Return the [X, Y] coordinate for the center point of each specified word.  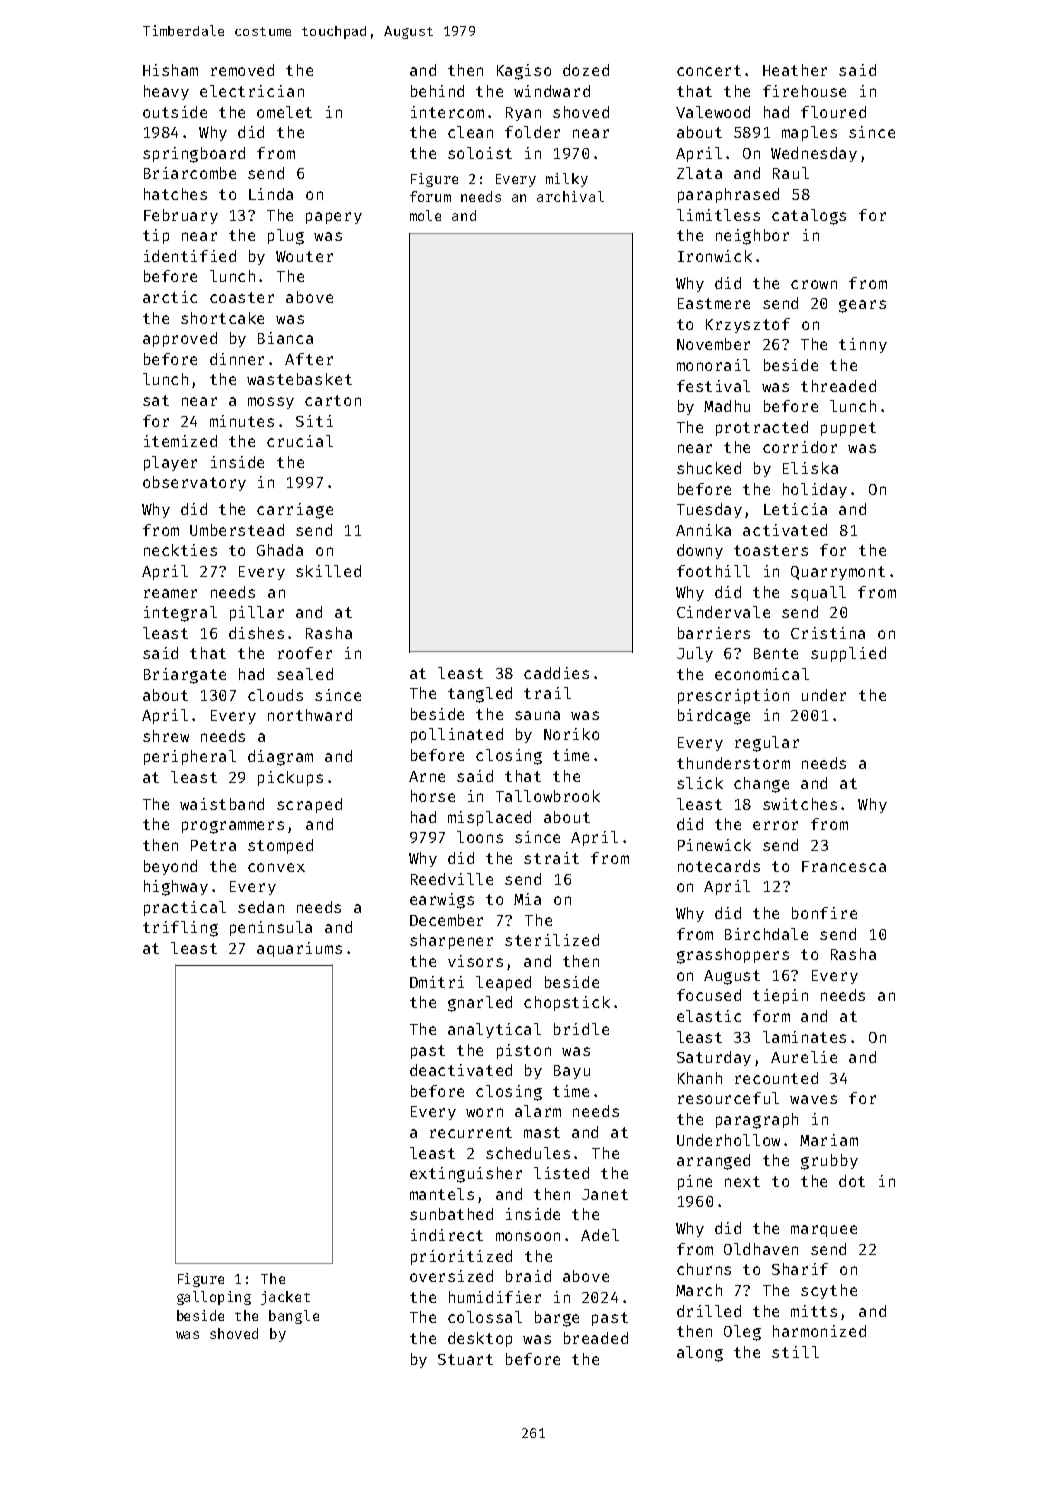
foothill [713, 571]
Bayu [572, 1072]
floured [833, 112]
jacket [285, 1298]
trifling [180, 929]
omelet [284, 112]
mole [425, 215]
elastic [709, 1016]
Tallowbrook [548, 796]
